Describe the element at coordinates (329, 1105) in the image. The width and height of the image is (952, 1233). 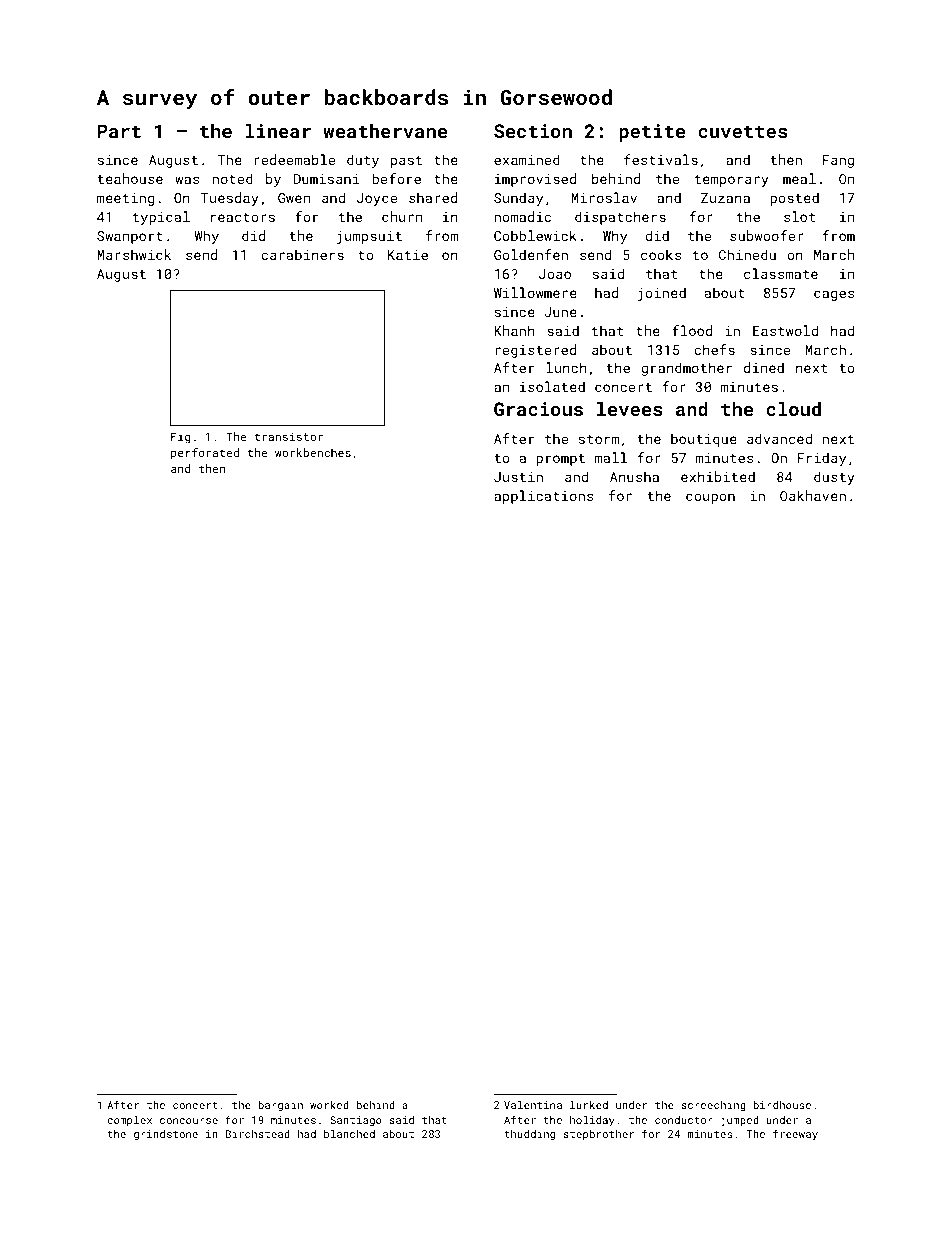
I see `worked` at that location.
